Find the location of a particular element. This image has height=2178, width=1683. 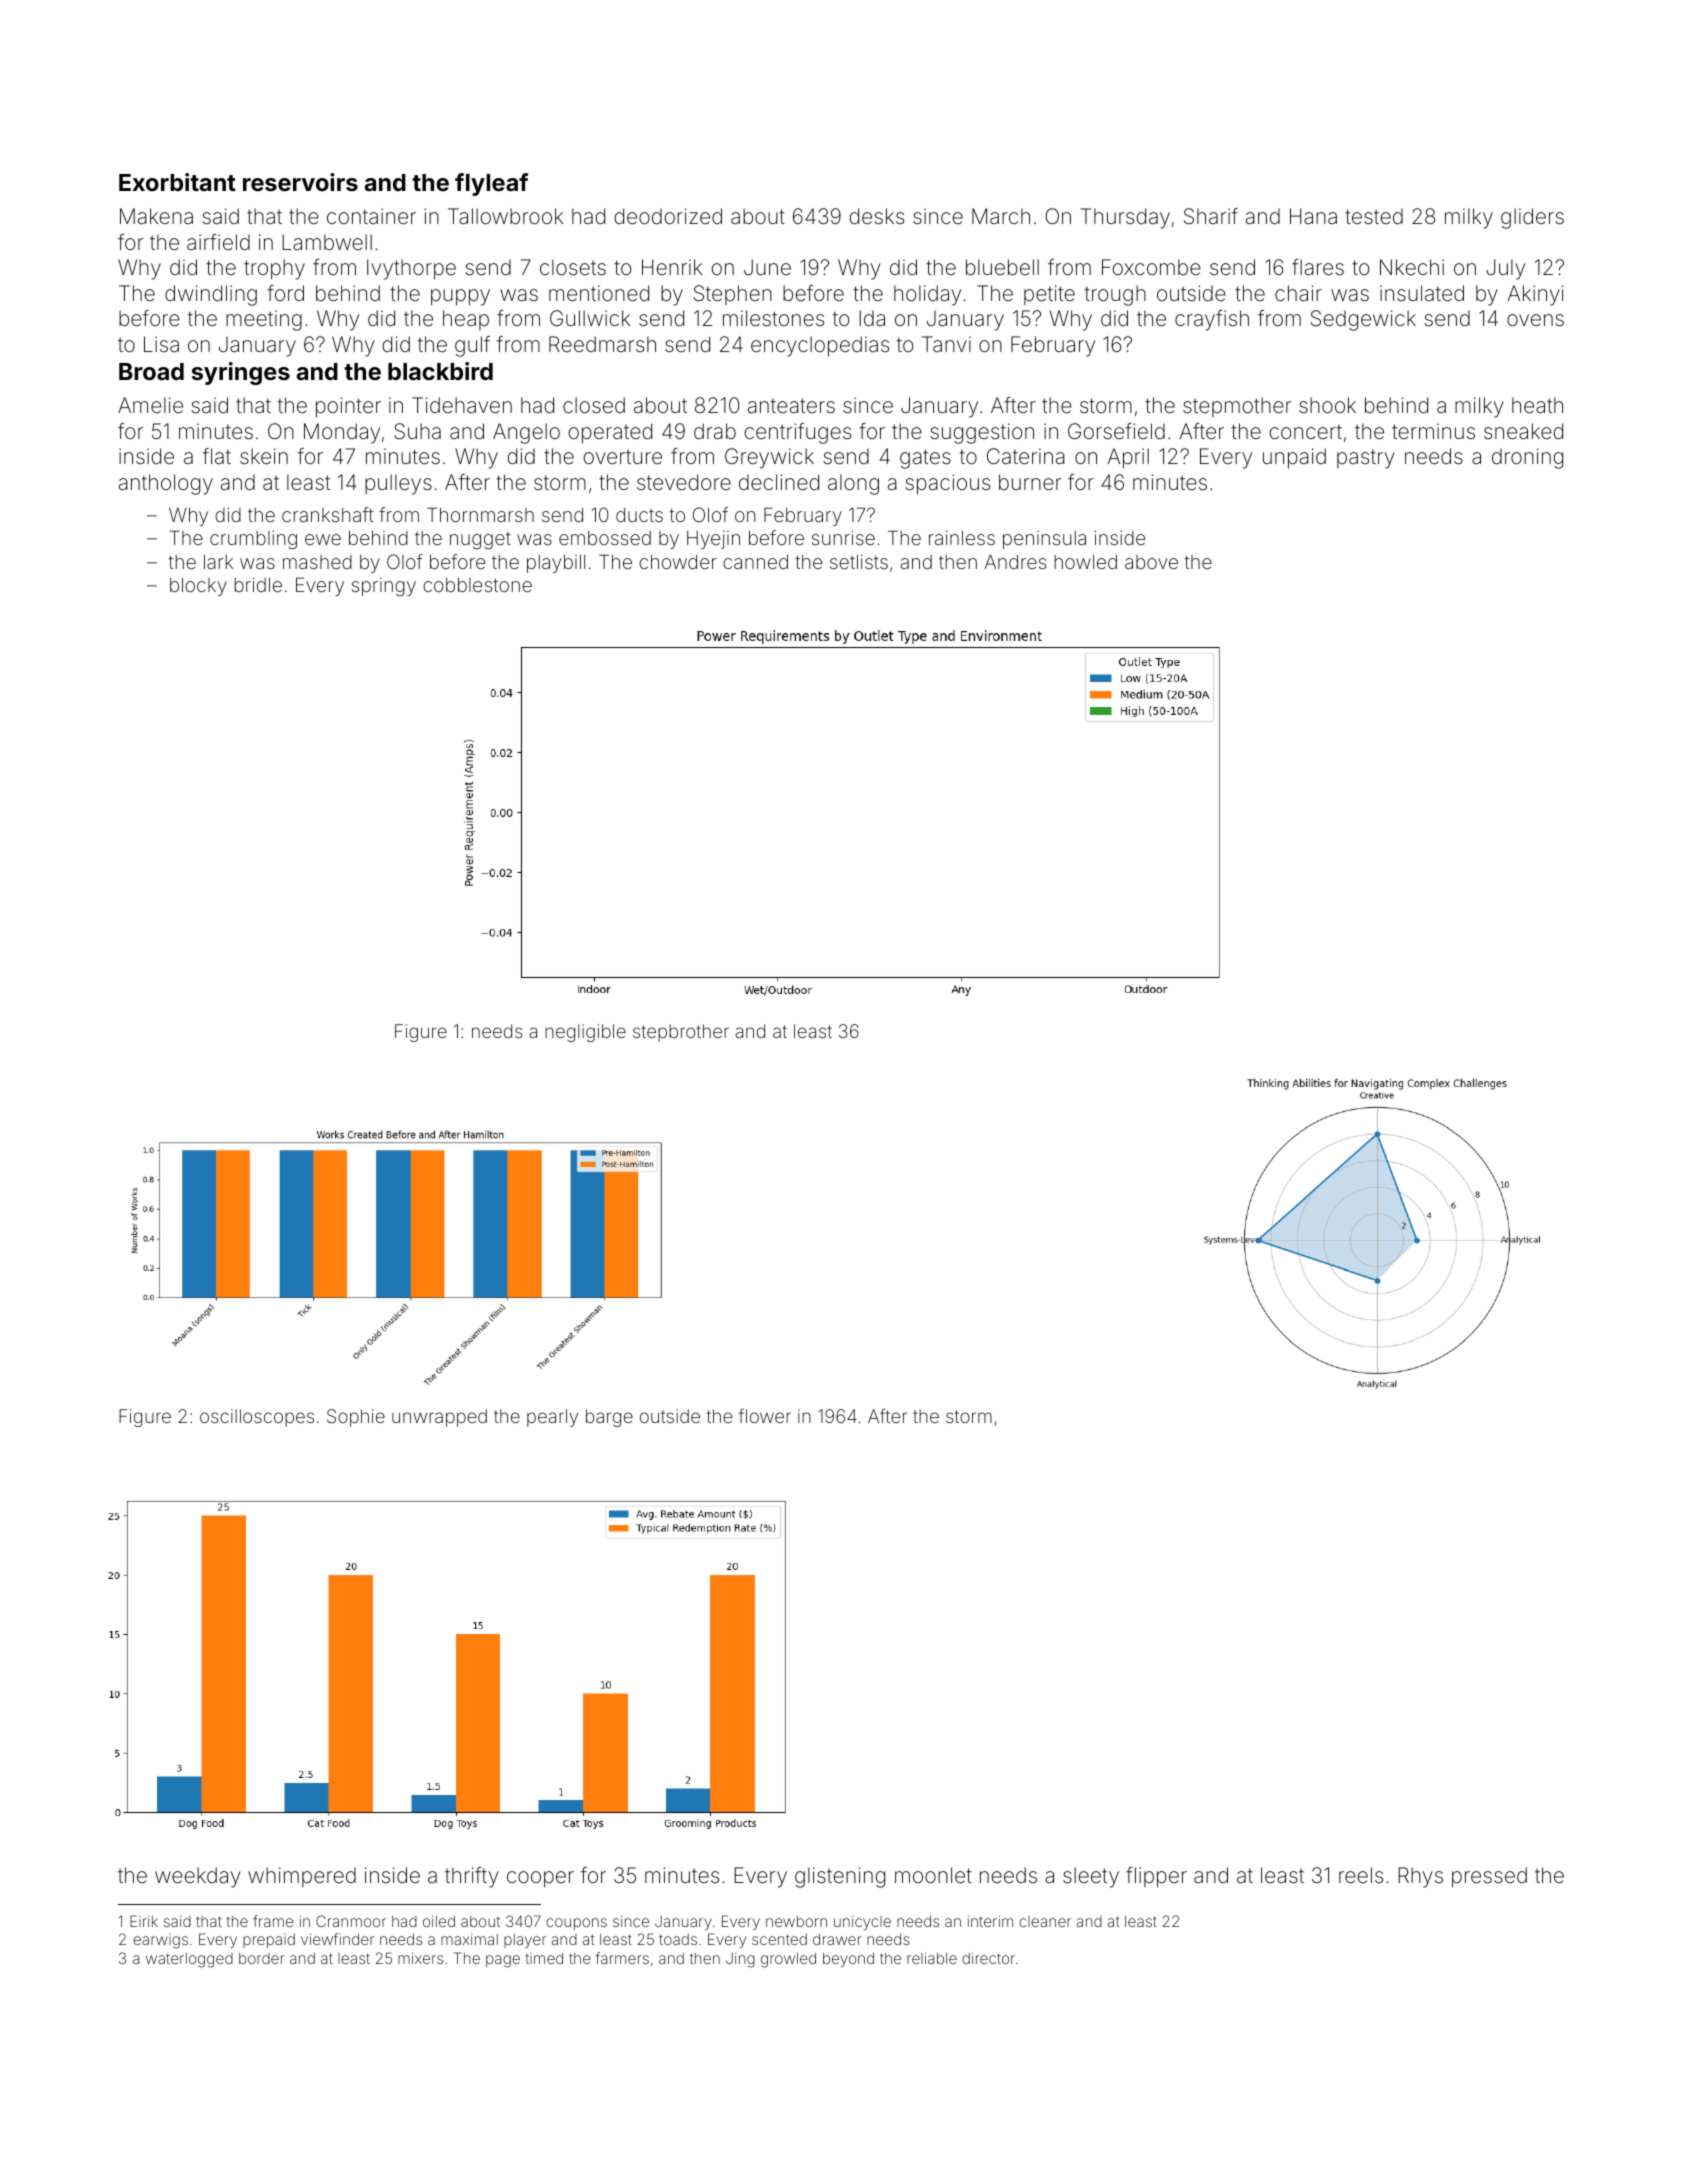

drab is located at coordinates (715, 431).
